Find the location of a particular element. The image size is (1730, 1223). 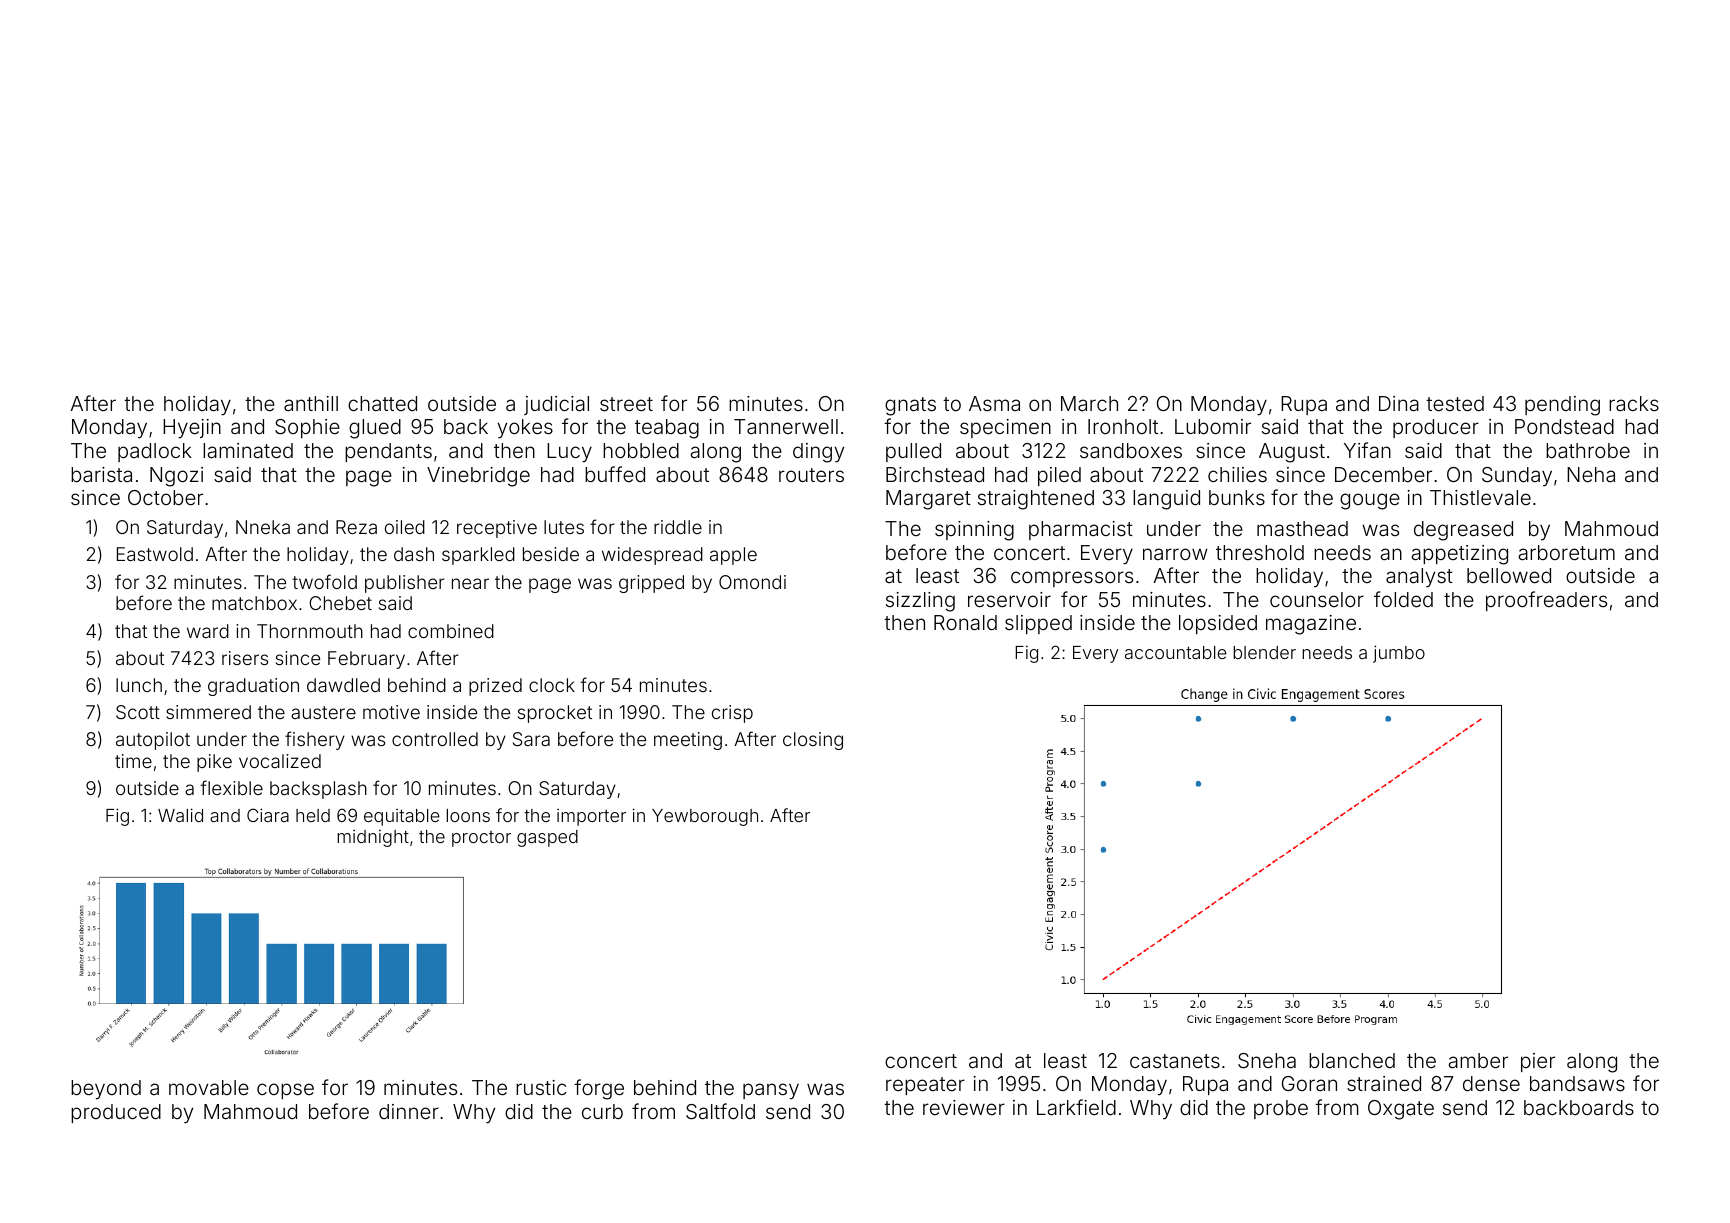

pansy is located at coordinates (771, 1091).
